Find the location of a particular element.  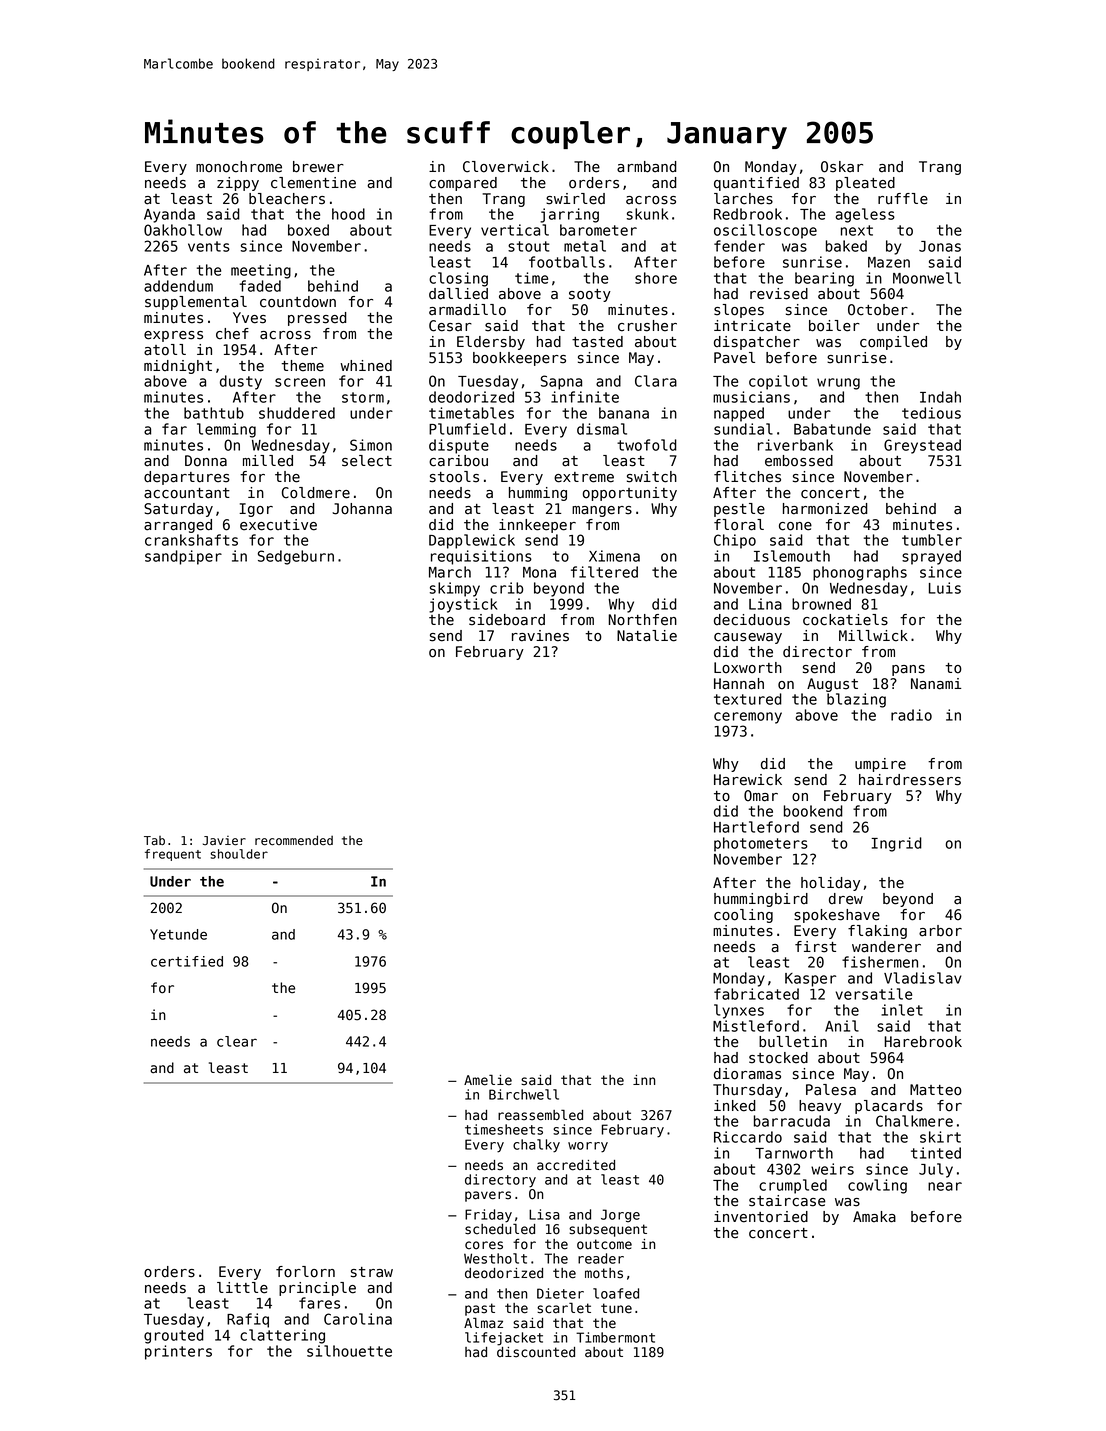

quantified is located at coordinates (756, 184).
